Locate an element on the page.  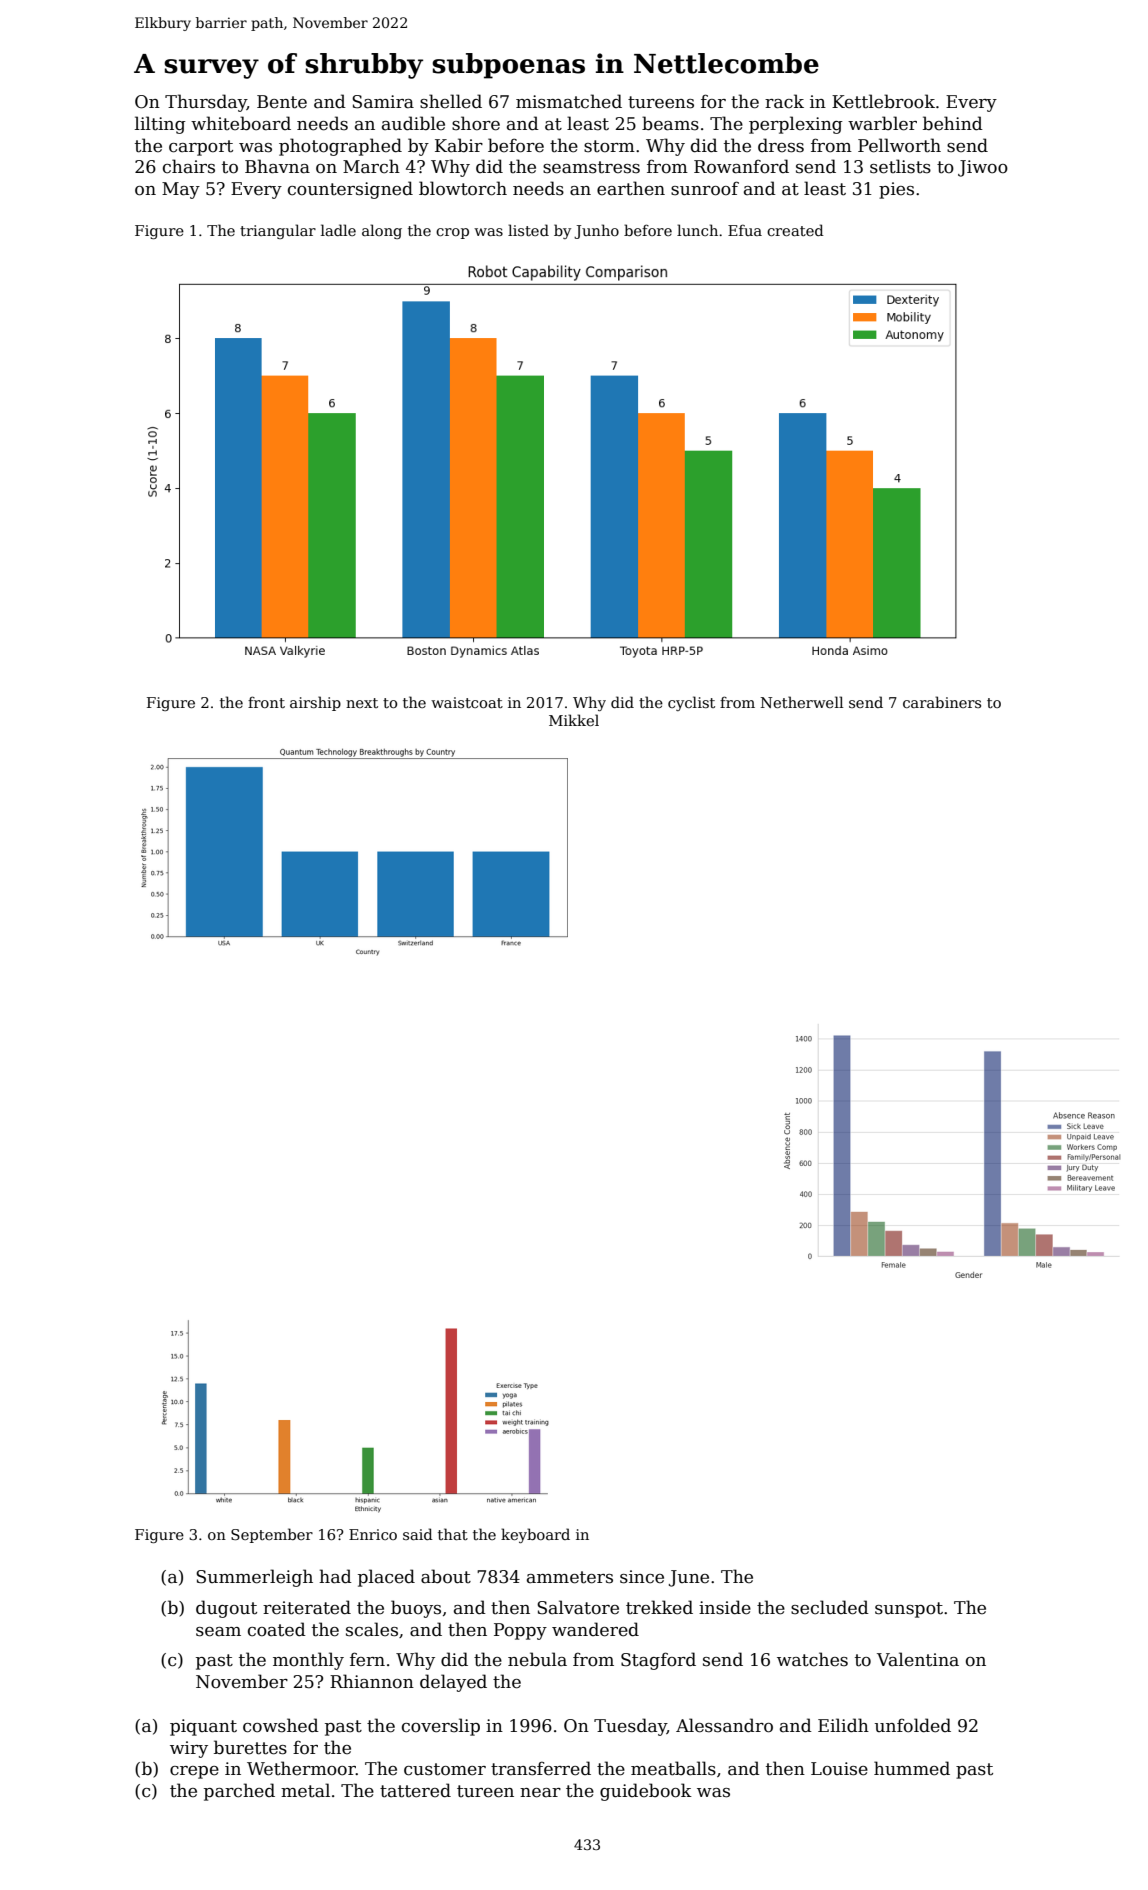
since is located at coordinates (642, 1577).
